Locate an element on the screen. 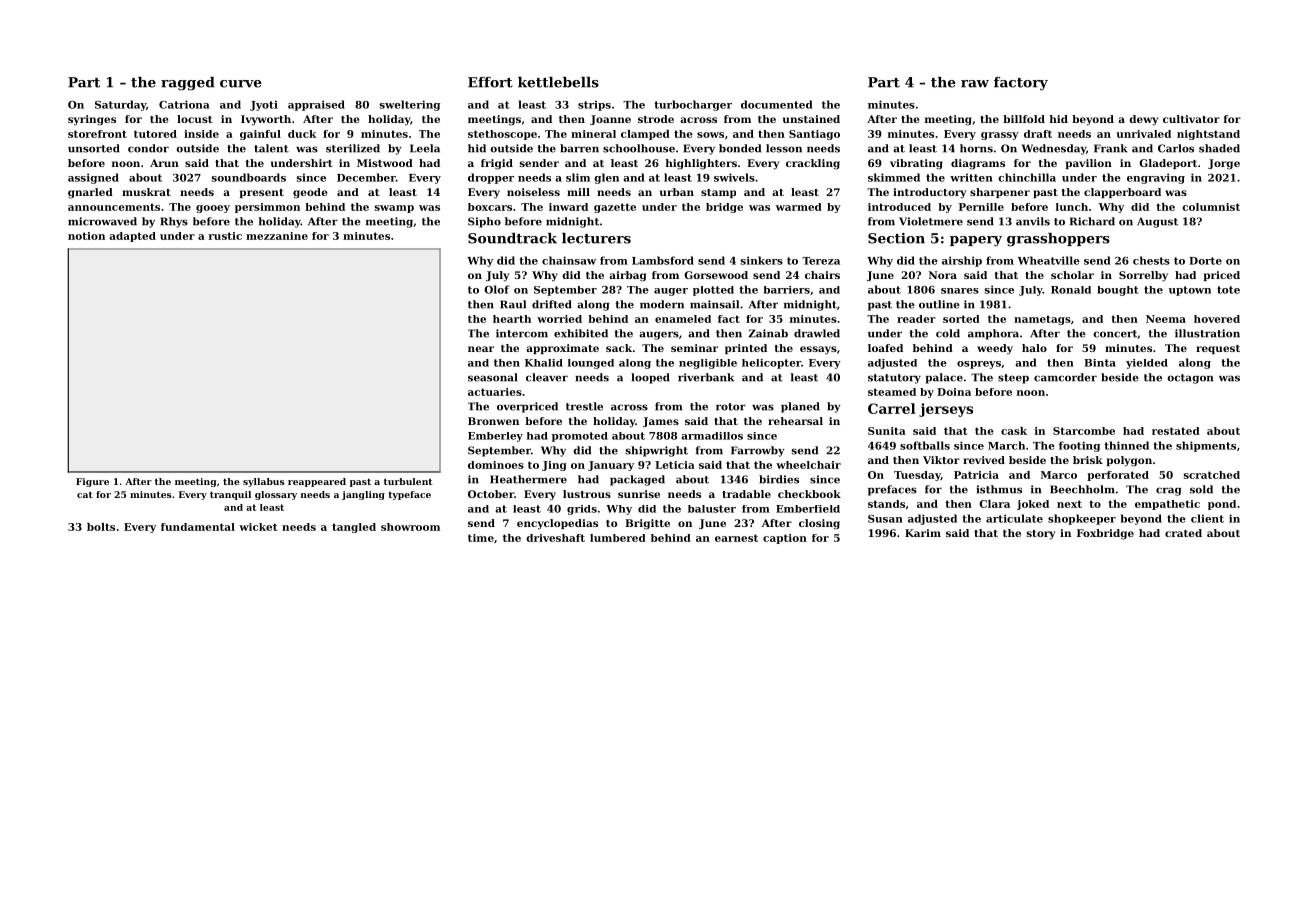  cultivator is located at coordinates (1191, 119).
